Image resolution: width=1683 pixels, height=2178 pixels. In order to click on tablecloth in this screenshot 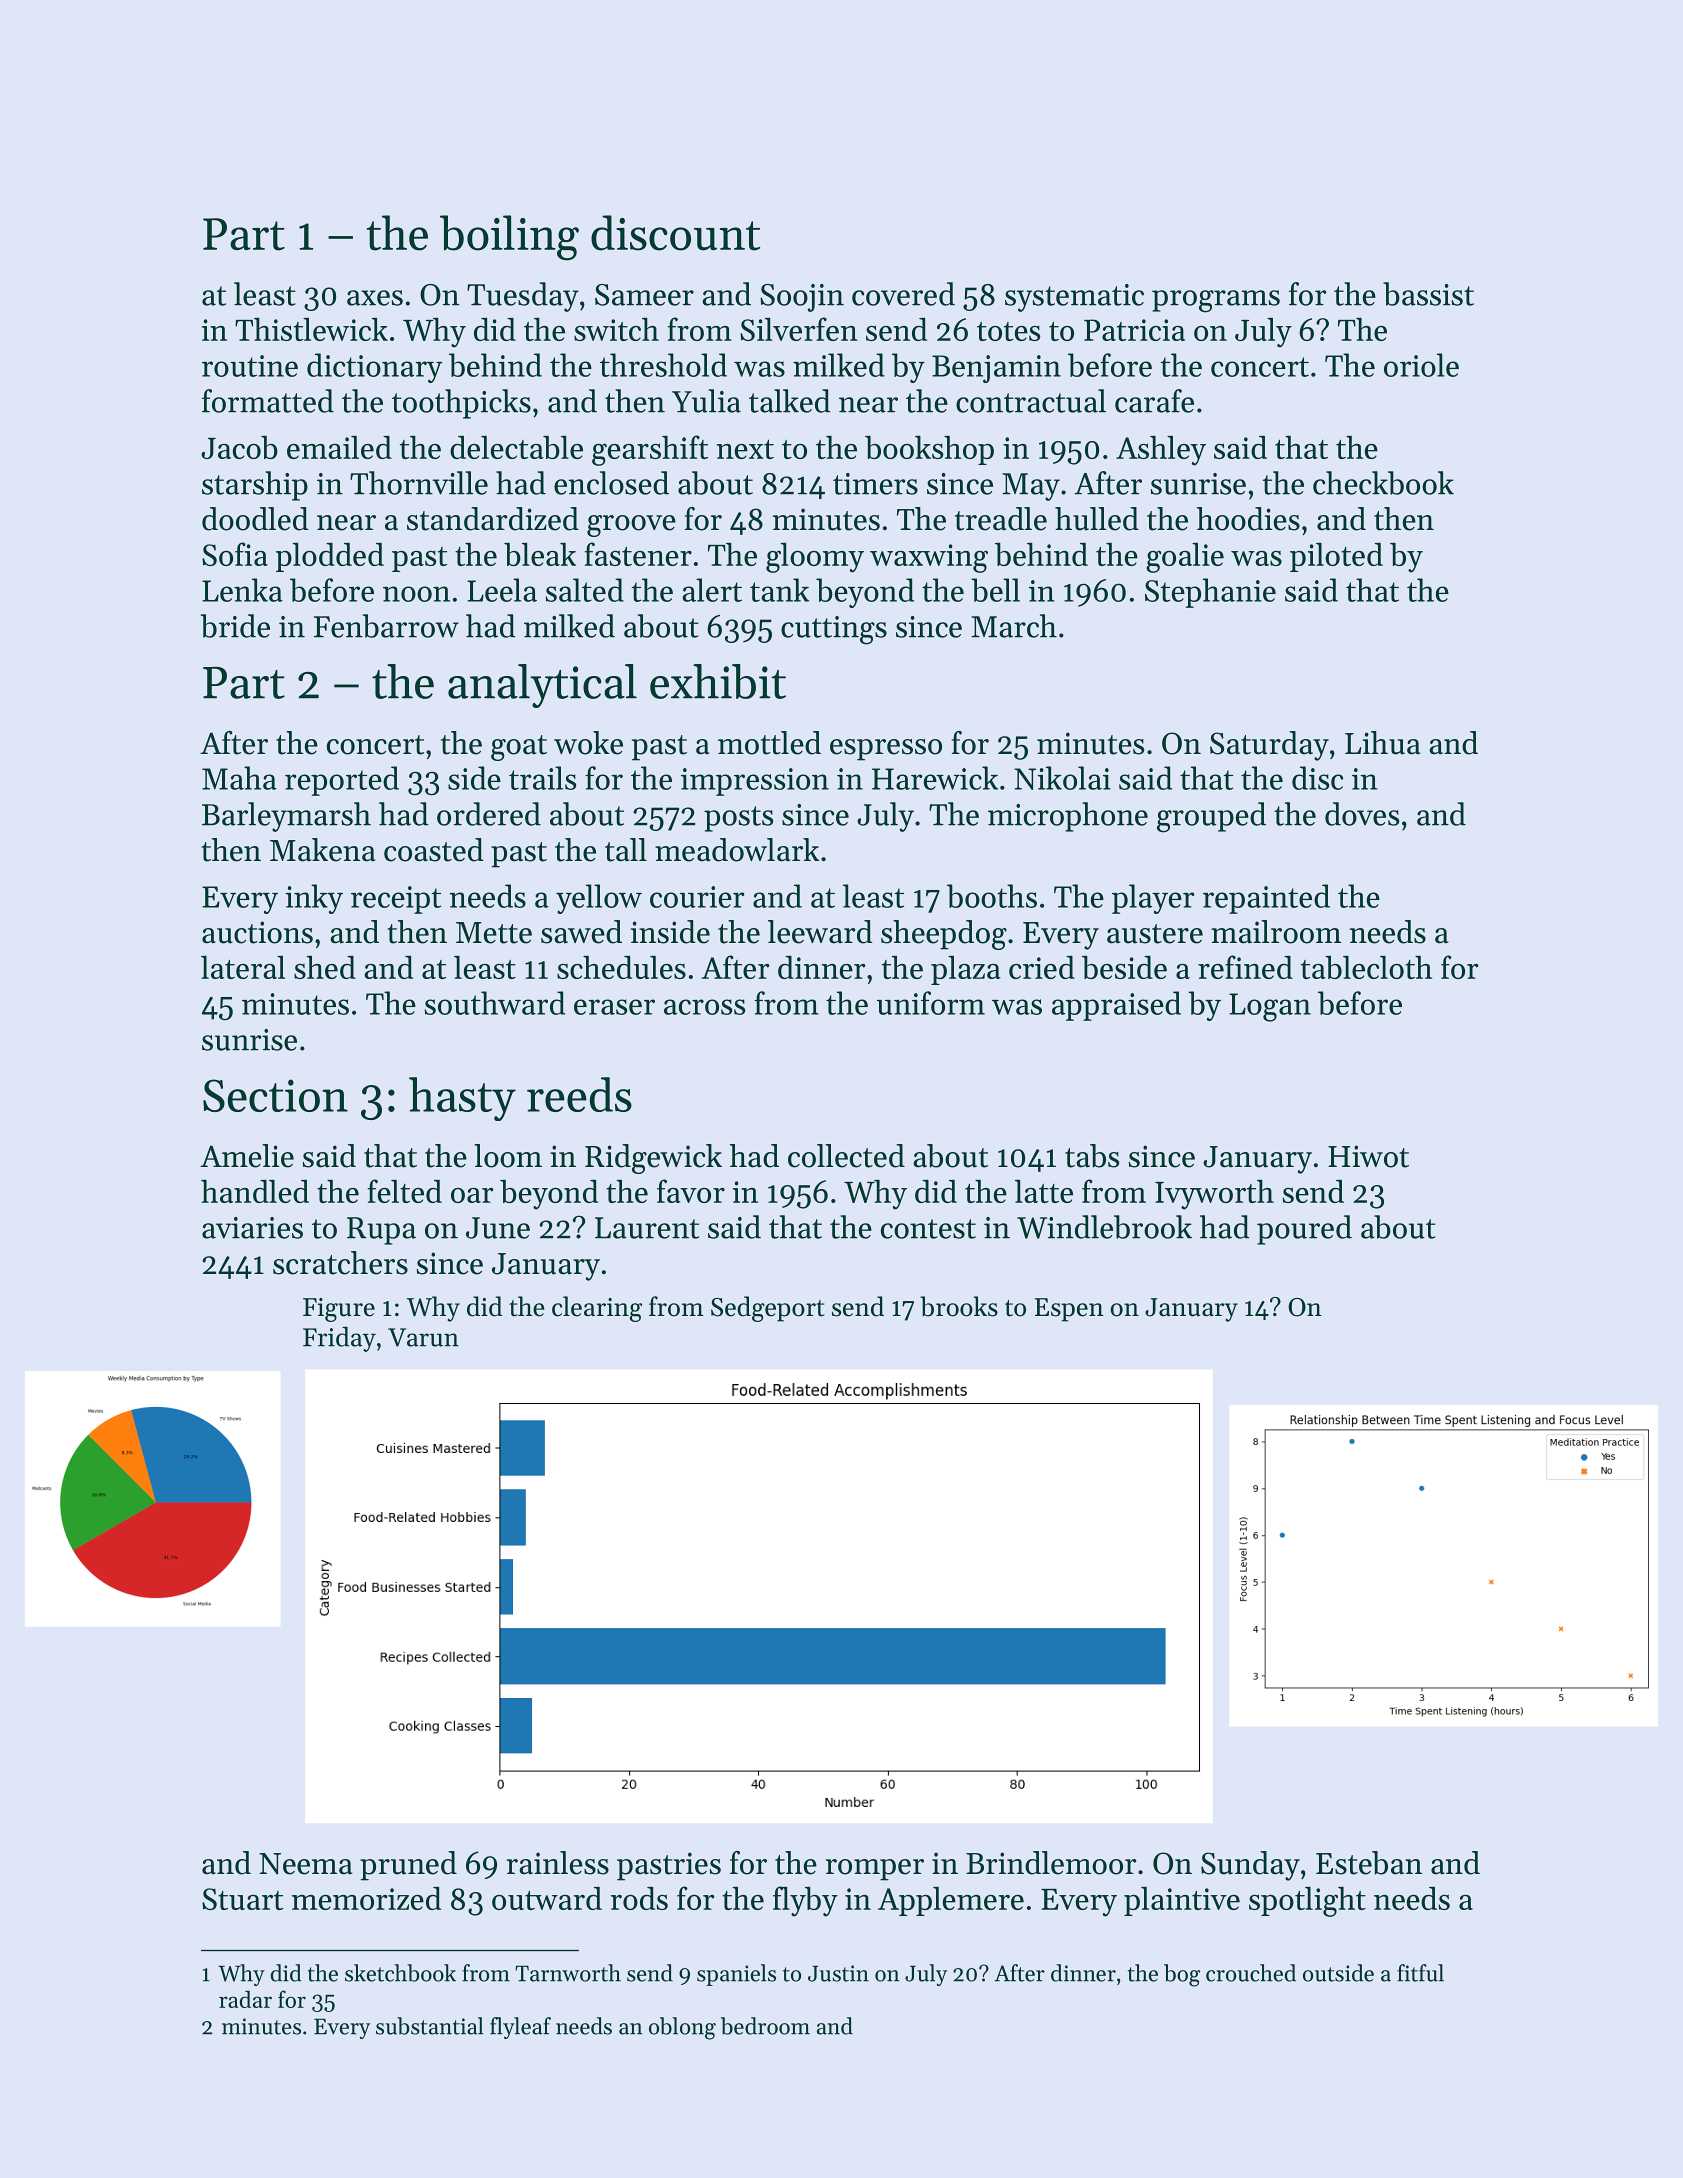, I will do `click(1366, 967)`.
